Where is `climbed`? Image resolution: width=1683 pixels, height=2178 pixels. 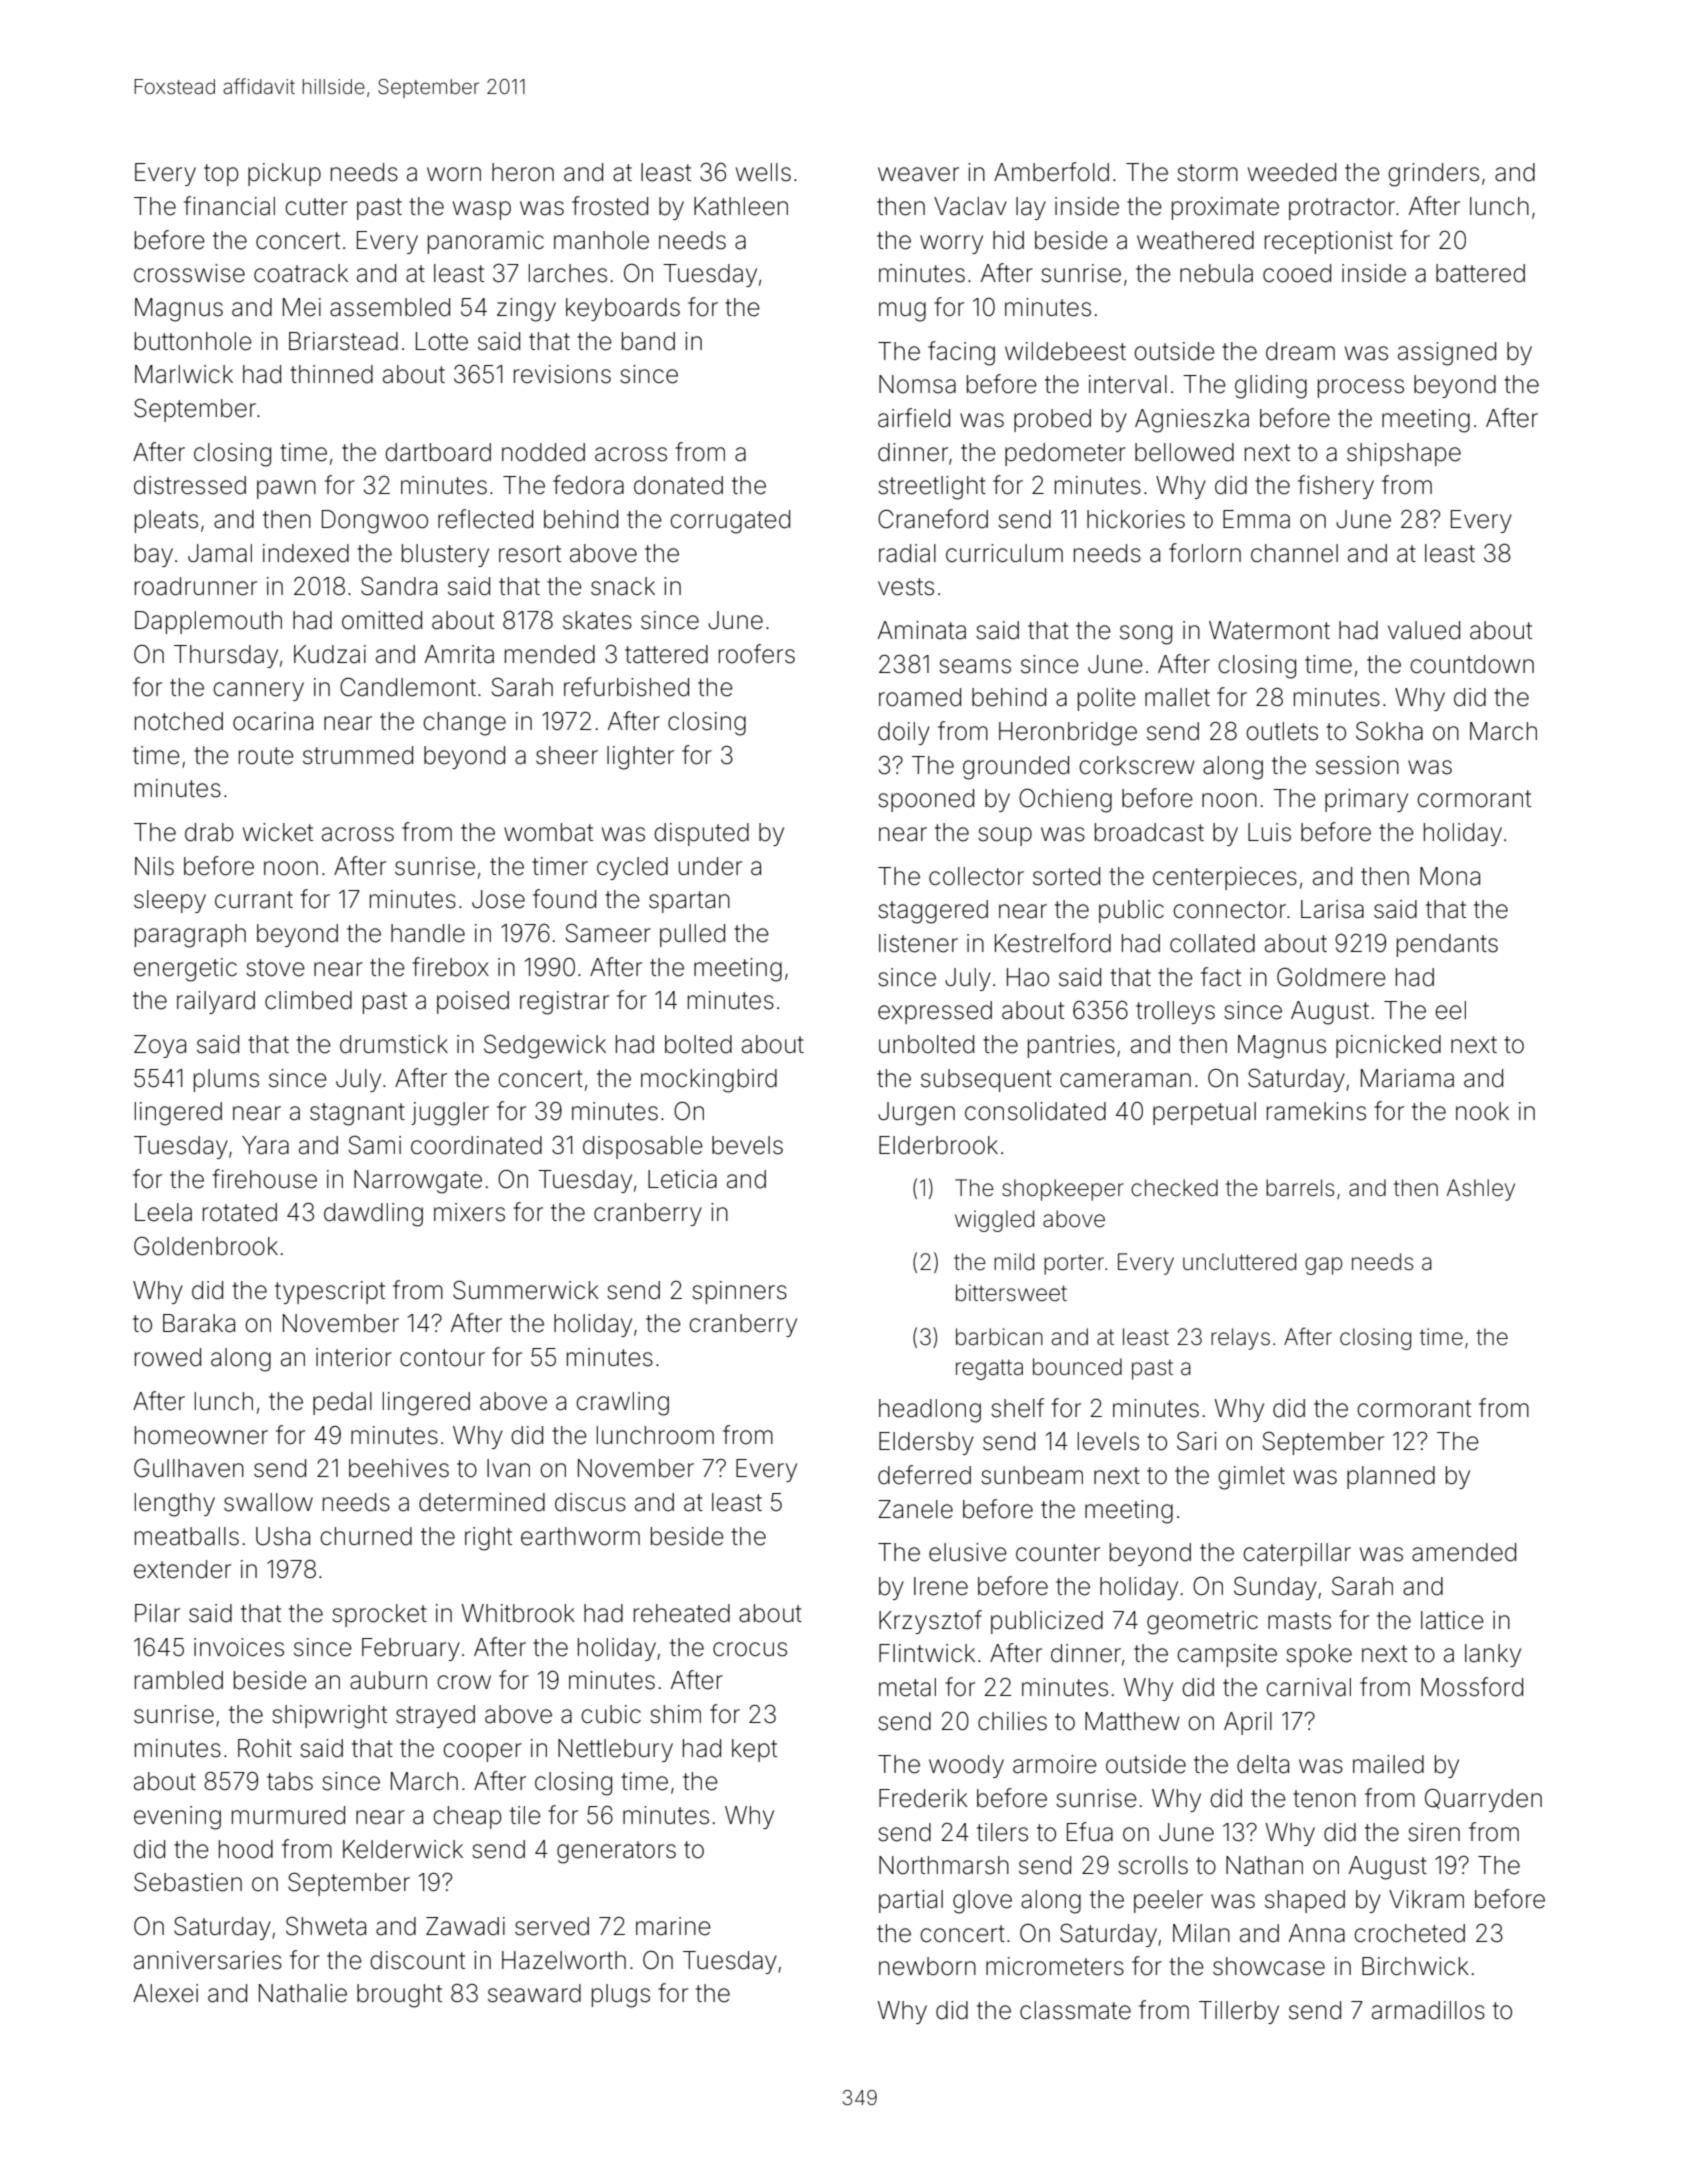 climbed is located at coordinates (308, 1000).
